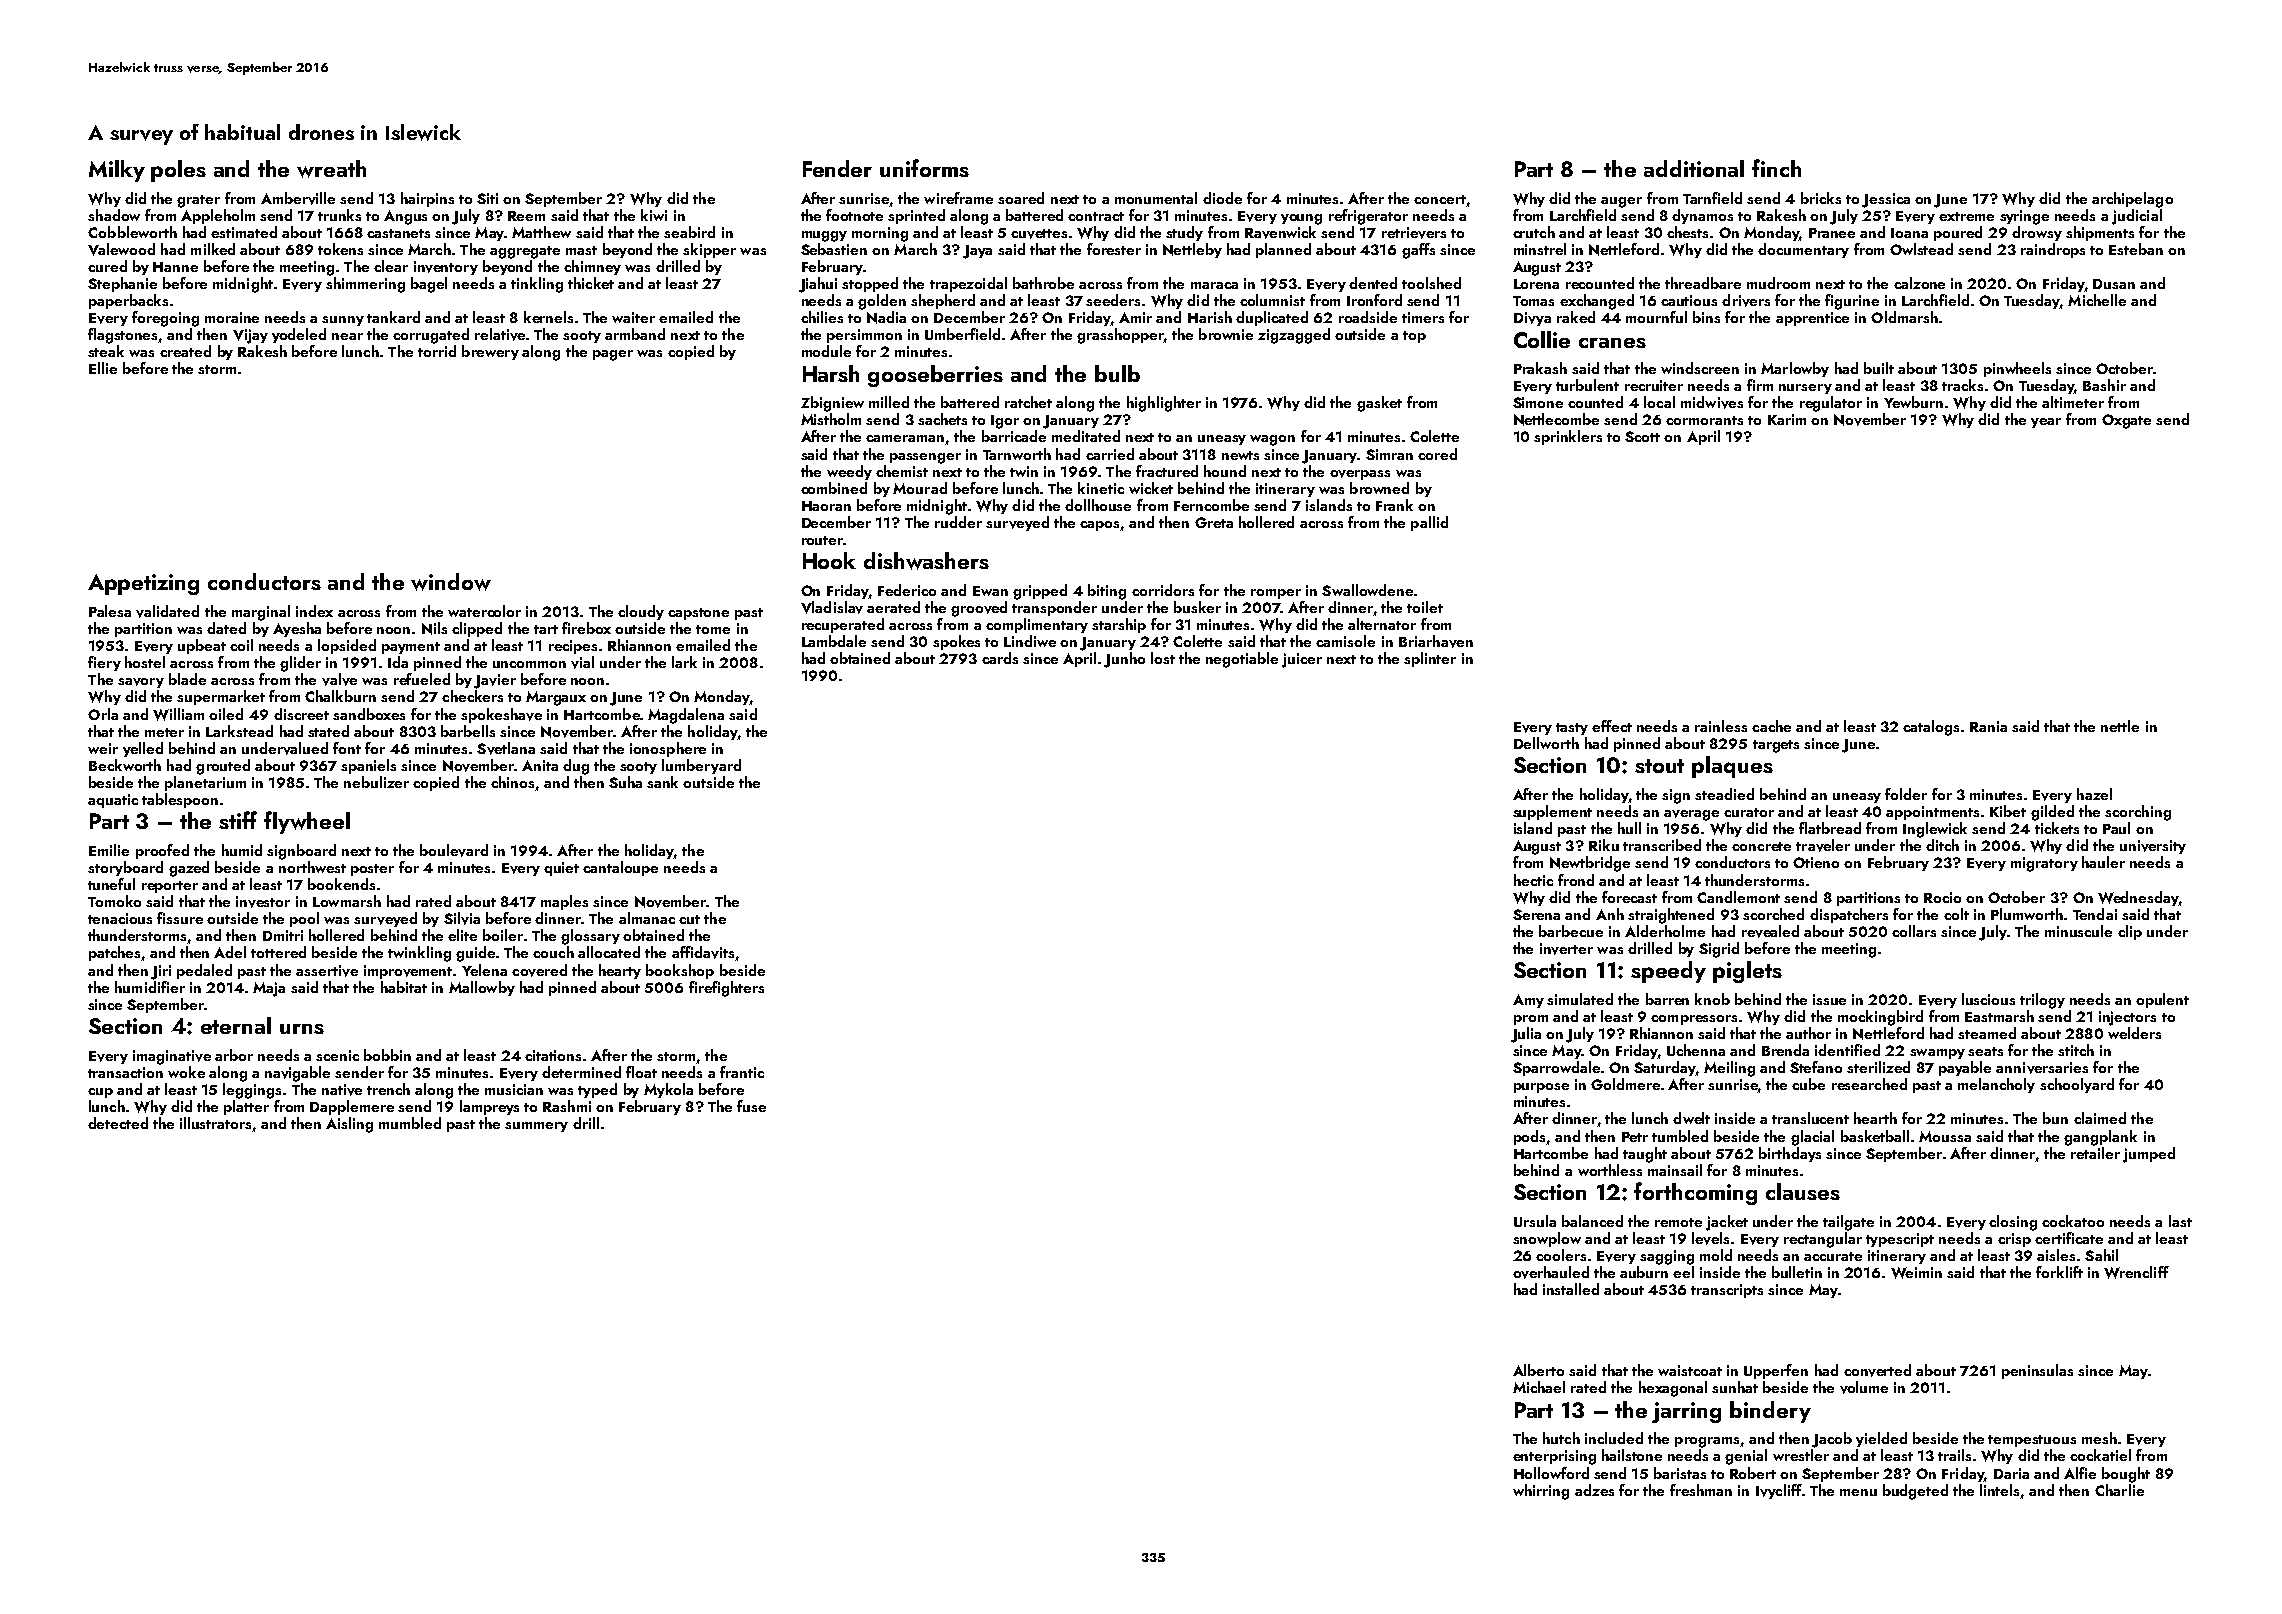 The image size is (2282, 1614). I want to click on whirring, so click(1541, 1492).
